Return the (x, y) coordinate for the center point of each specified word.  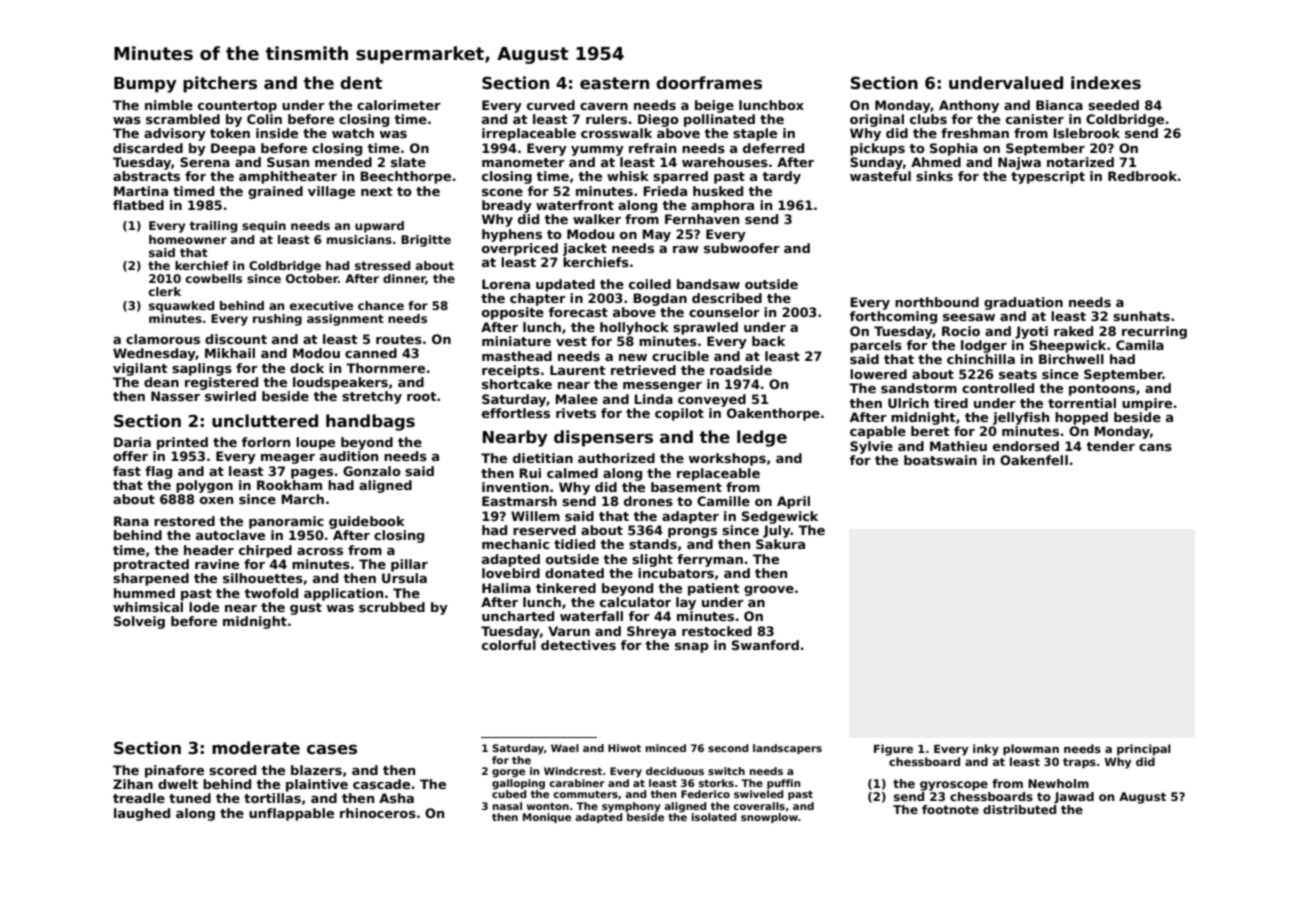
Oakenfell (1034, 460)
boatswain (940, 460)
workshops (727, 459)
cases (332, 750)
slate (408, 162)
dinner (404, 279)
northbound (937, 302)
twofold (271, 593)
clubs (928, 119)
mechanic (515, 544)
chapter (538, 299)
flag (158, 472)
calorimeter (399, 105)
